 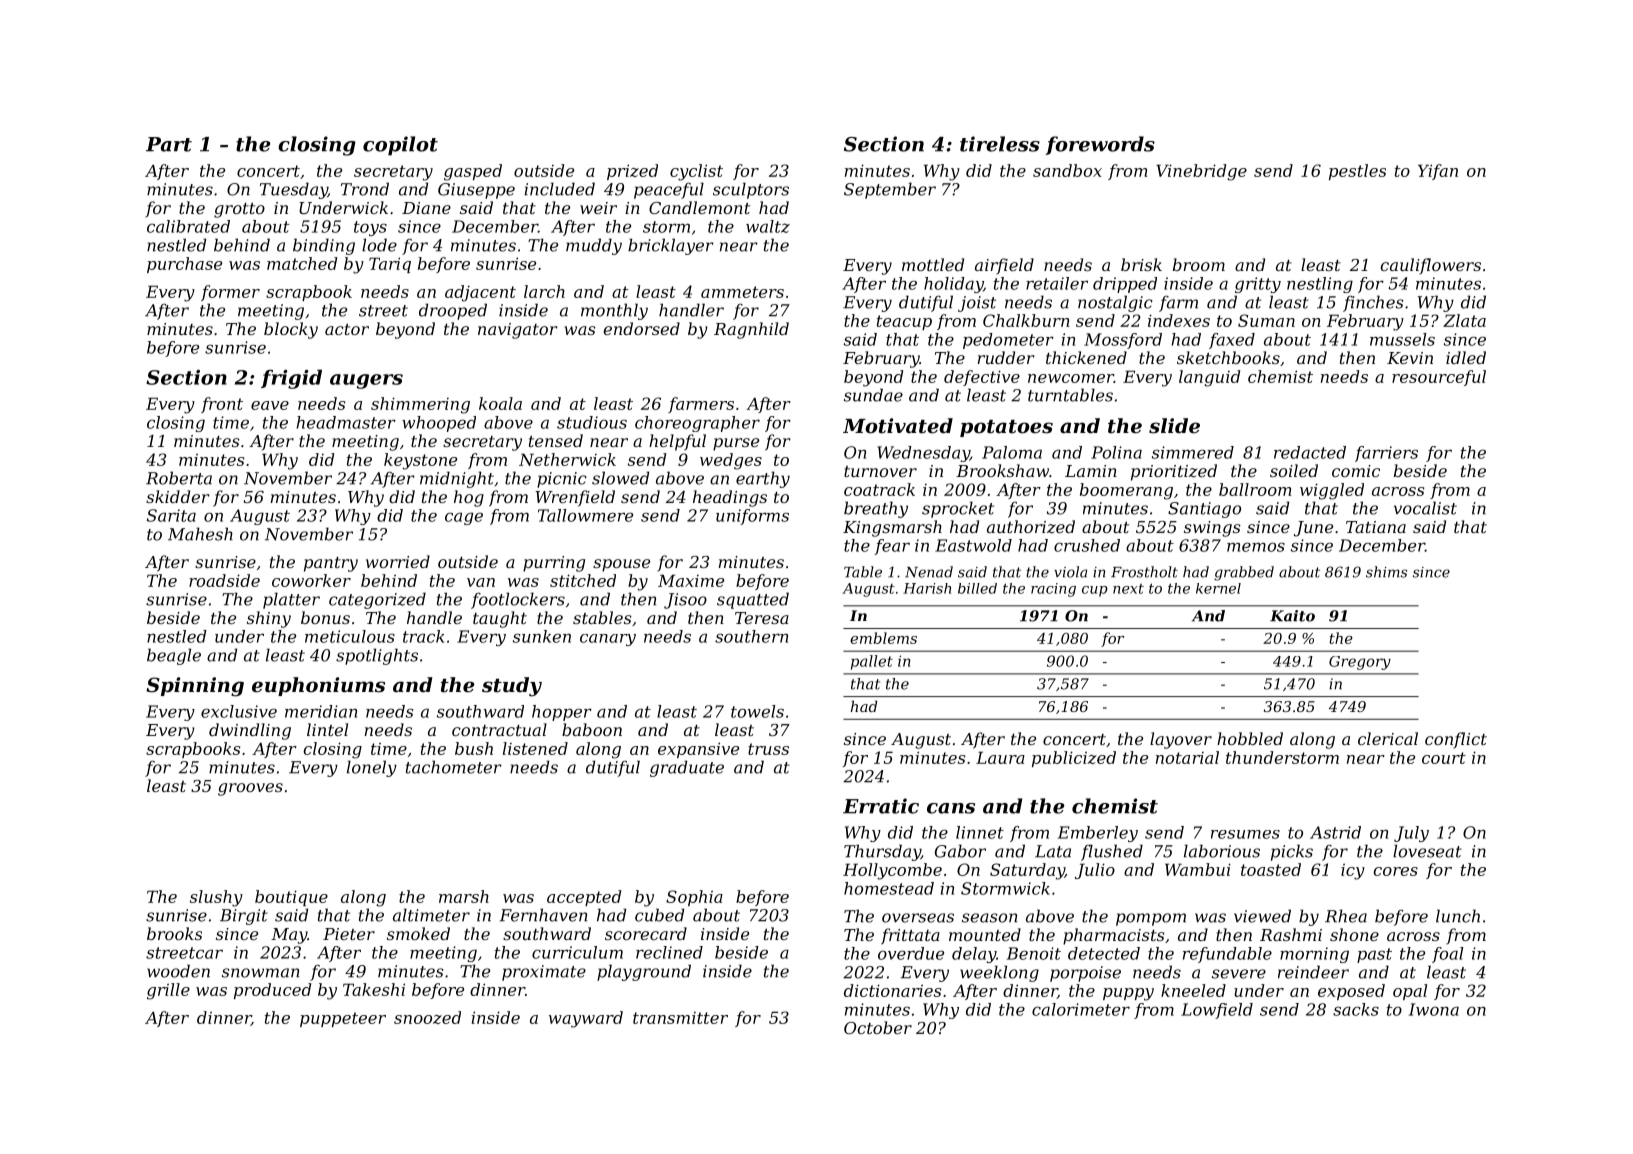 What do you see at coordinates (318, 686) in the screenshot?
I see `euphoniums` at bounding box center [318, 686].
